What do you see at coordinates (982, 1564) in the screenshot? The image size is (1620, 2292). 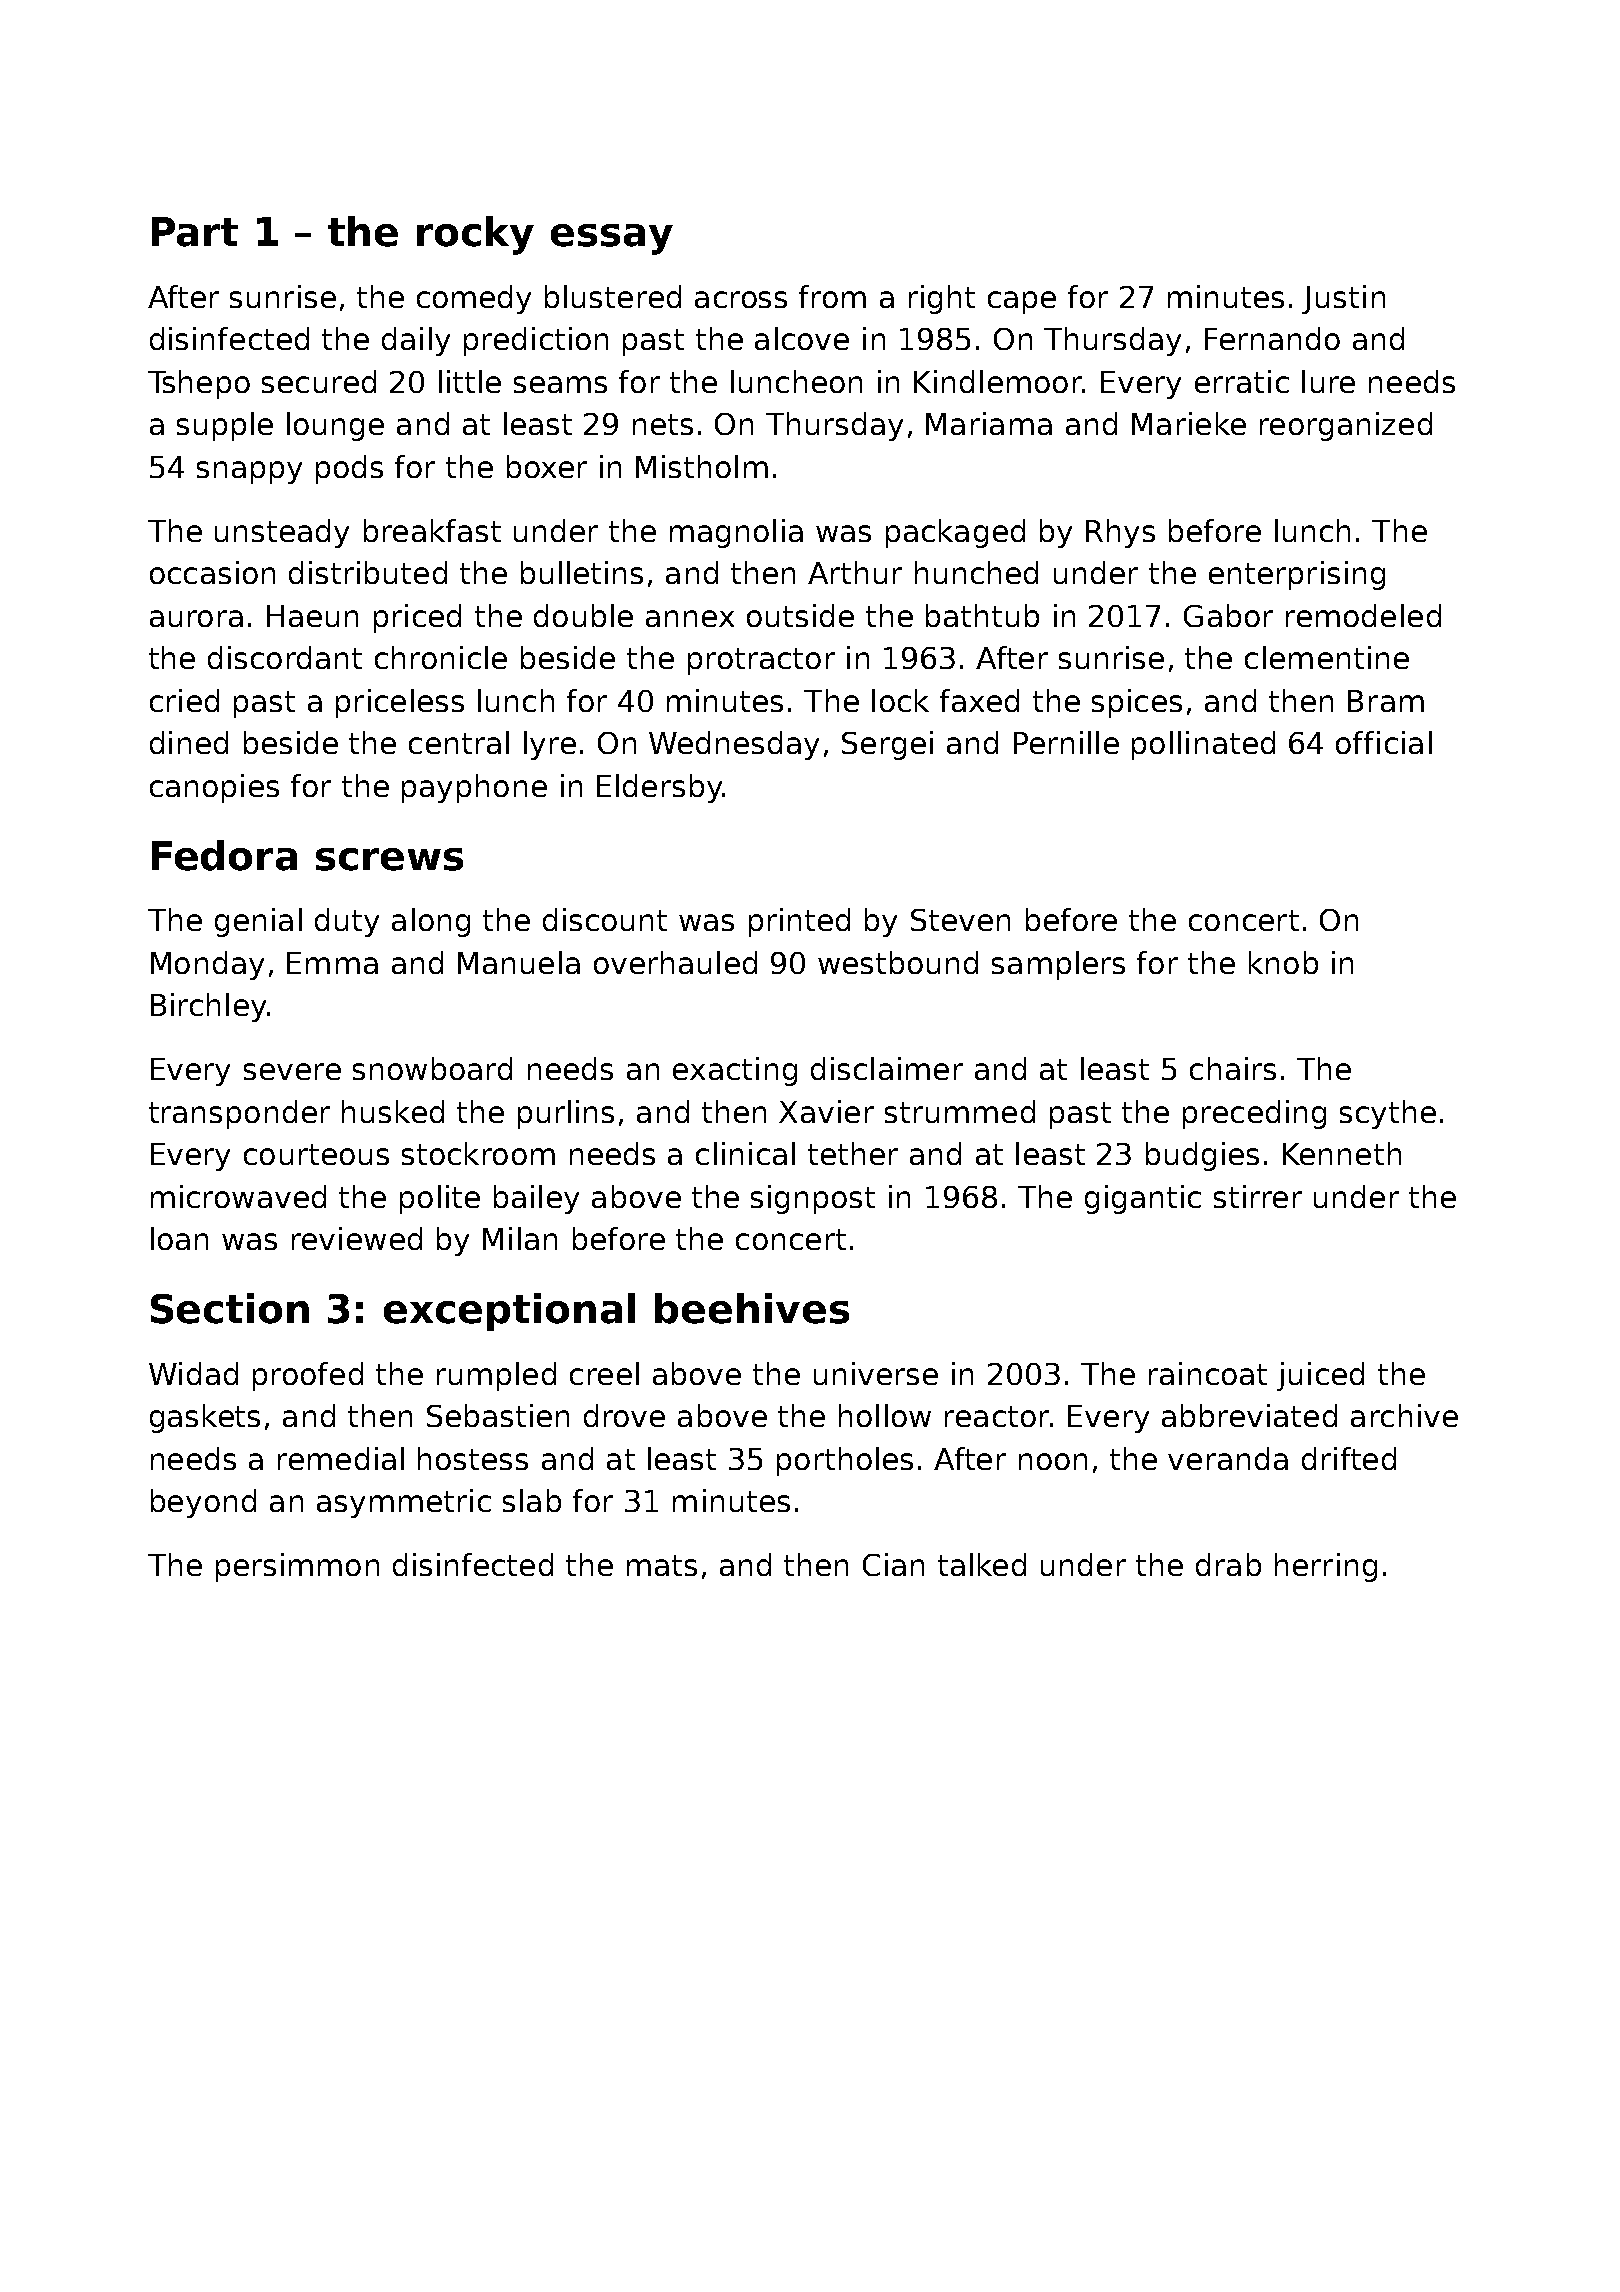 I see `talked` at bounding box center [982, 1564].
